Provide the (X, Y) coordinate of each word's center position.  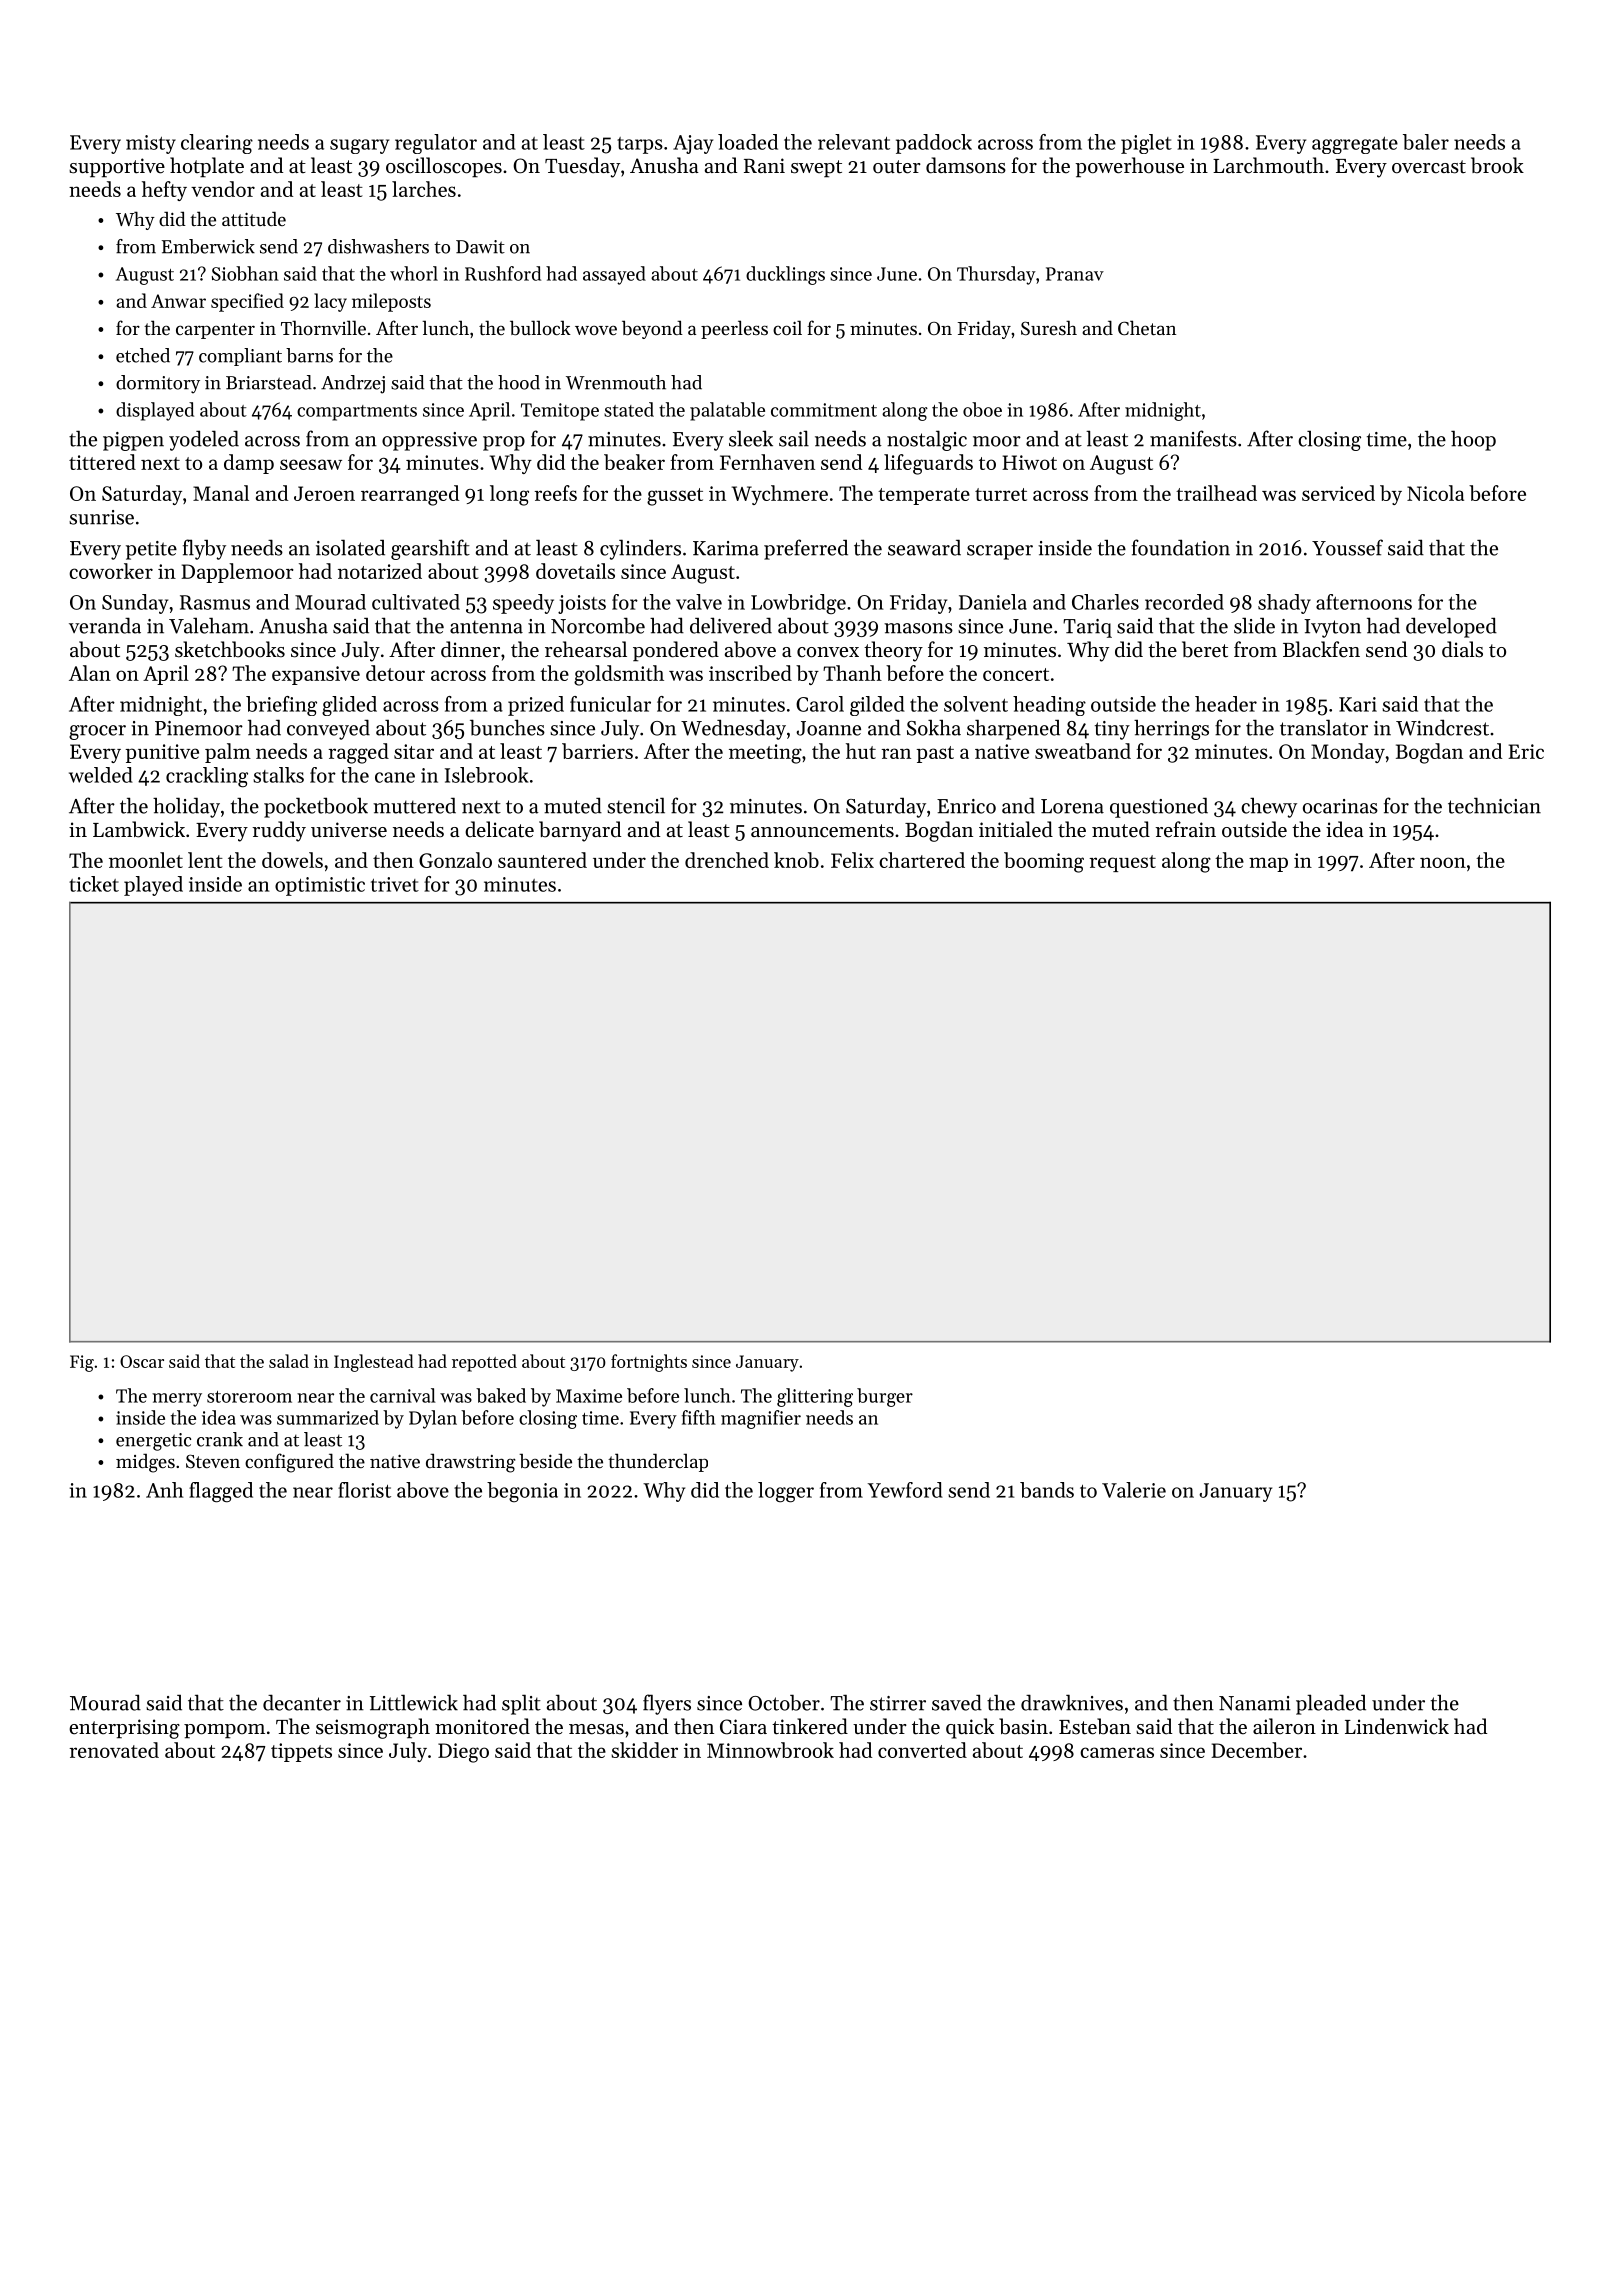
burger (885, 1397)
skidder (644, 1750)
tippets (301, 1752)
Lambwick (139, 829)
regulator (436, 144)
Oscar (142, 1361)
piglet (1146, 144)
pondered (676, 651)
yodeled (204, 440)
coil (787, 327)
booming (1044, 862)
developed (1451, 627)
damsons (966, 165)
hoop (1473, 440)
